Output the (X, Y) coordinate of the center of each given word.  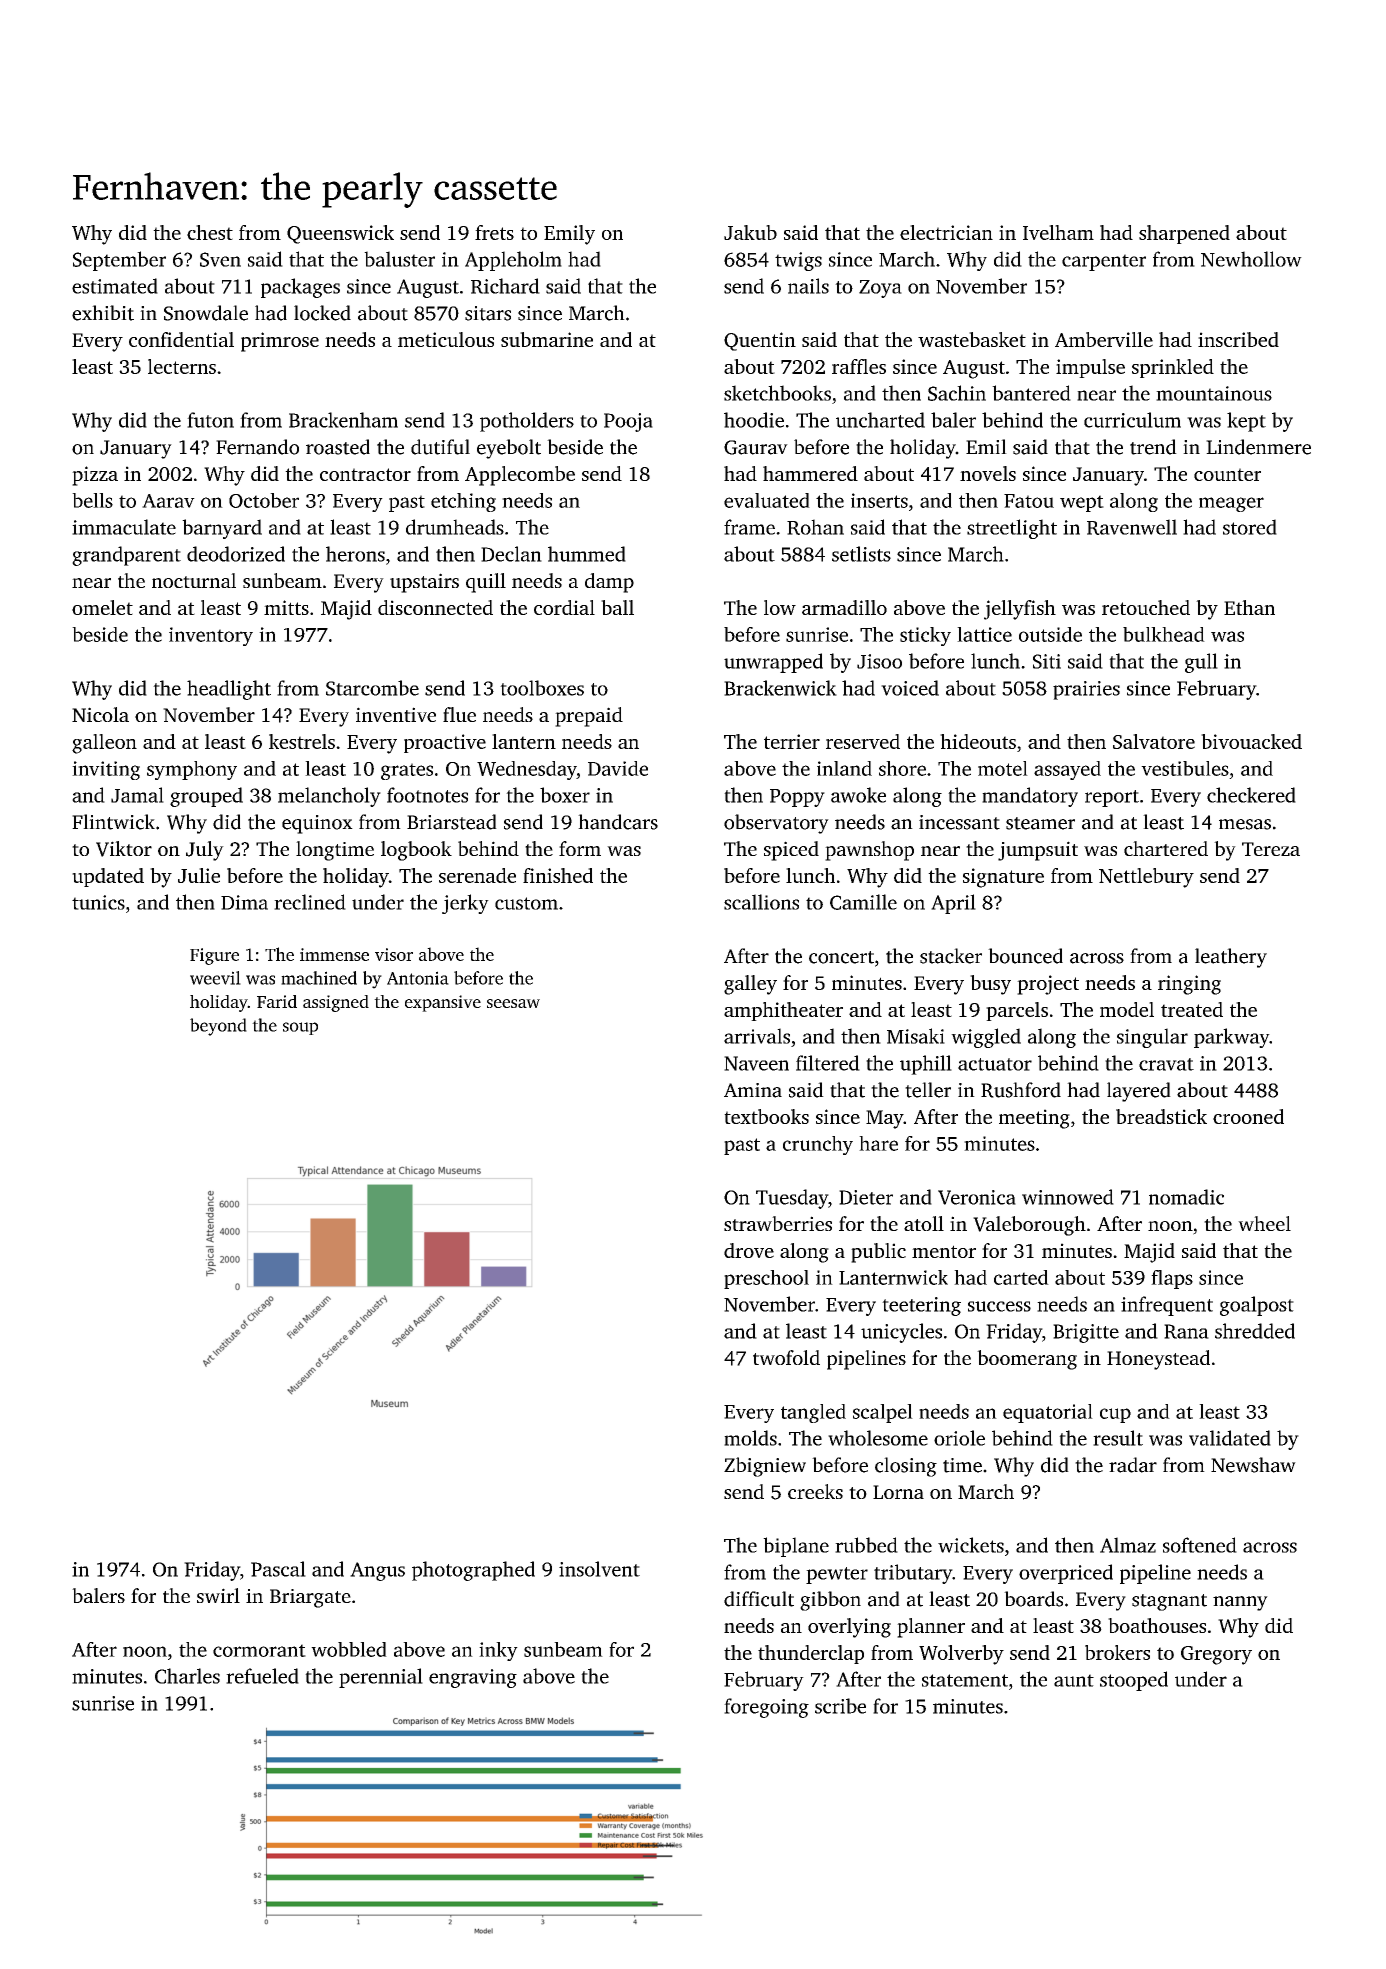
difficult (759, 1599)
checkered (1251, 795)
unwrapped (773, 663)
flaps (1172, 1279)
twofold (786, 1357)
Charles (187, 1676)
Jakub (750, 232)
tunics (98, 902)
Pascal (278, 1569)
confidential (181, 339)
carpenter (1104, 262)
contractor (365, 474)
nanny (1240, 1603)
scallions (761, 902)
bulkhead (1164, 634)
